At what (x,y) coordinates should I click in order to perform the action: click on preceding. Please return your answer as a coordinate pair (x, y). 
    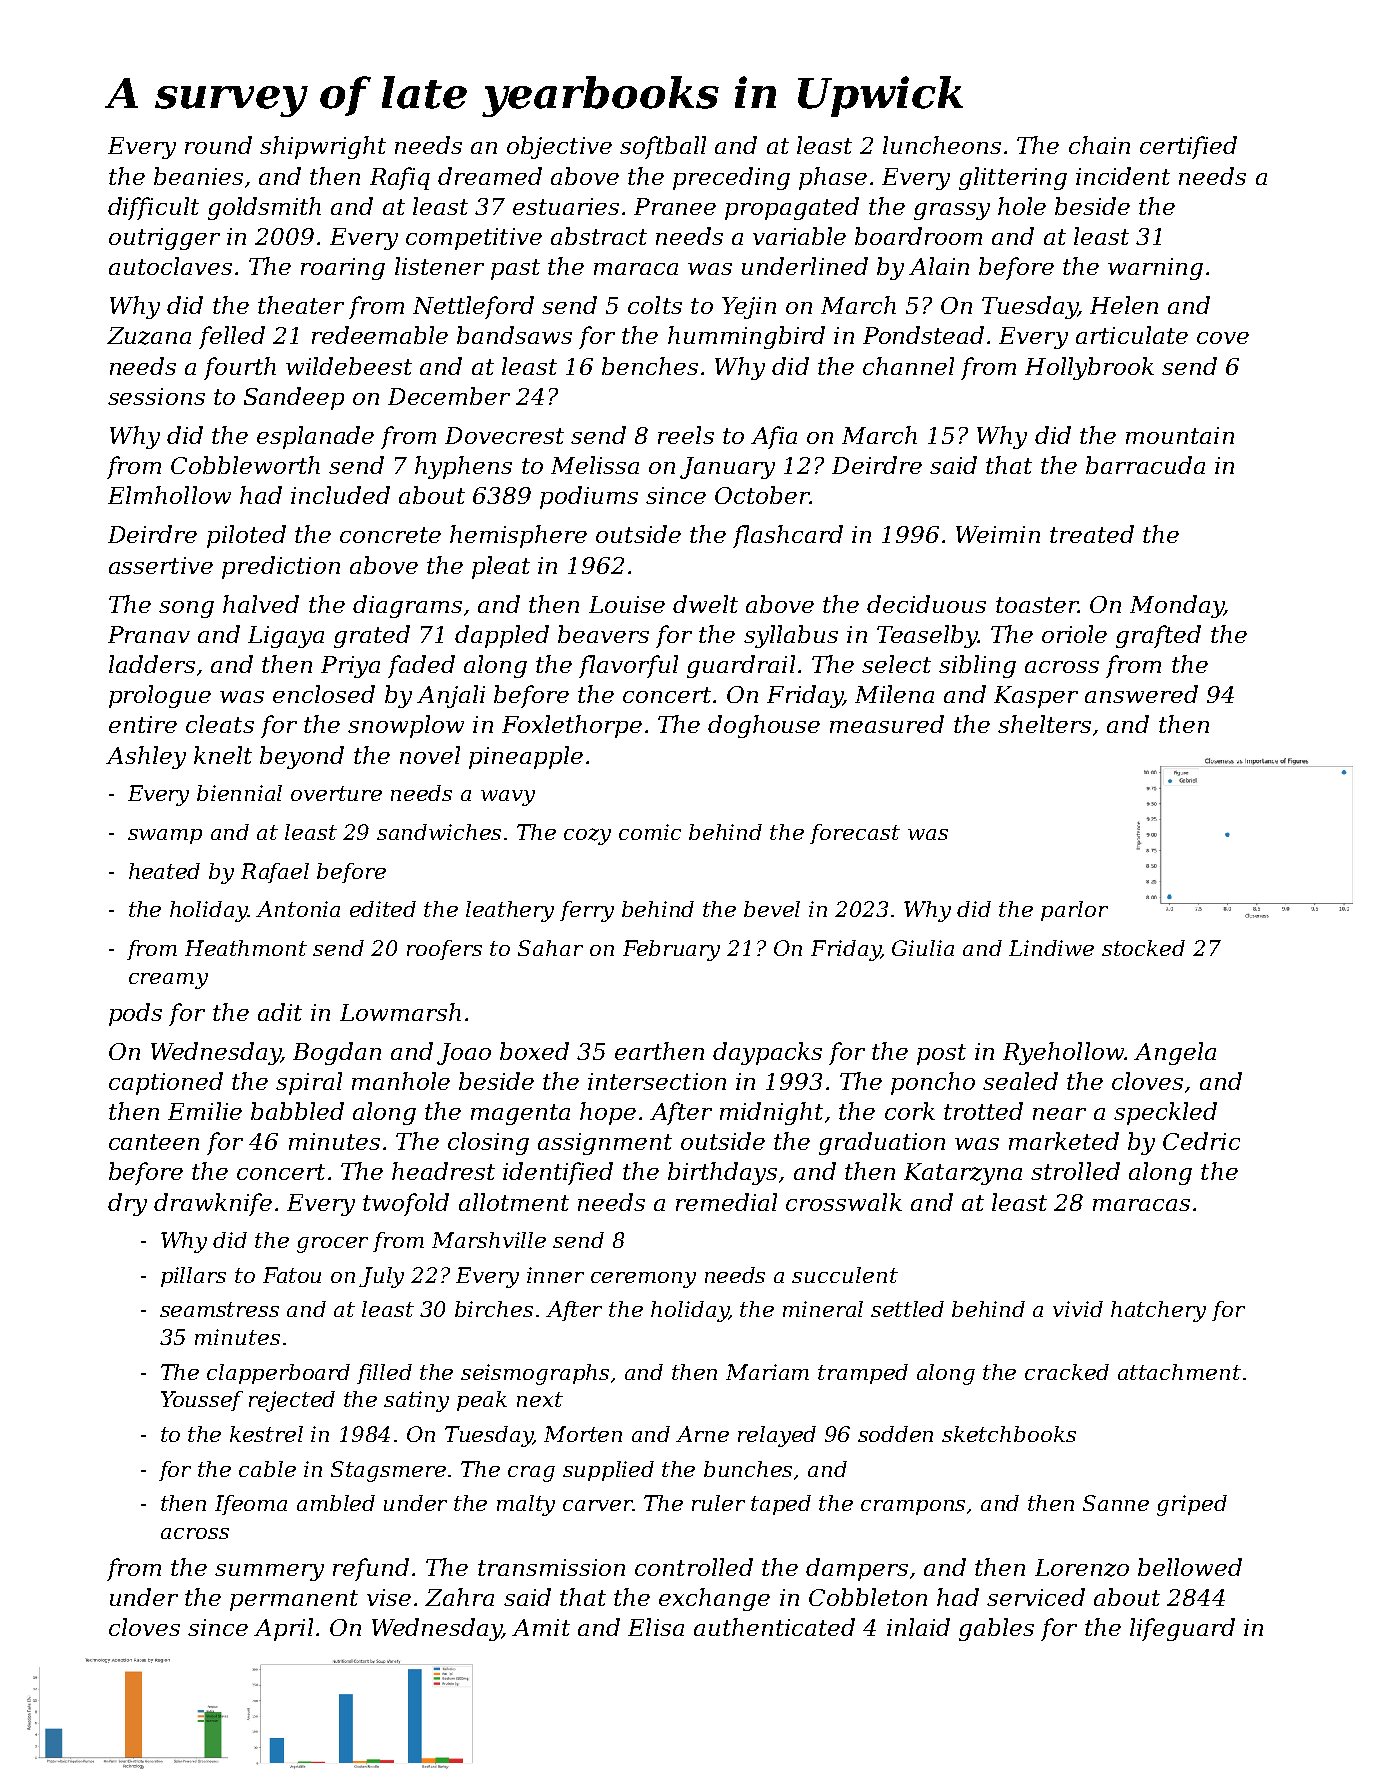
    Looking at the image, I should click on (731, 178).
